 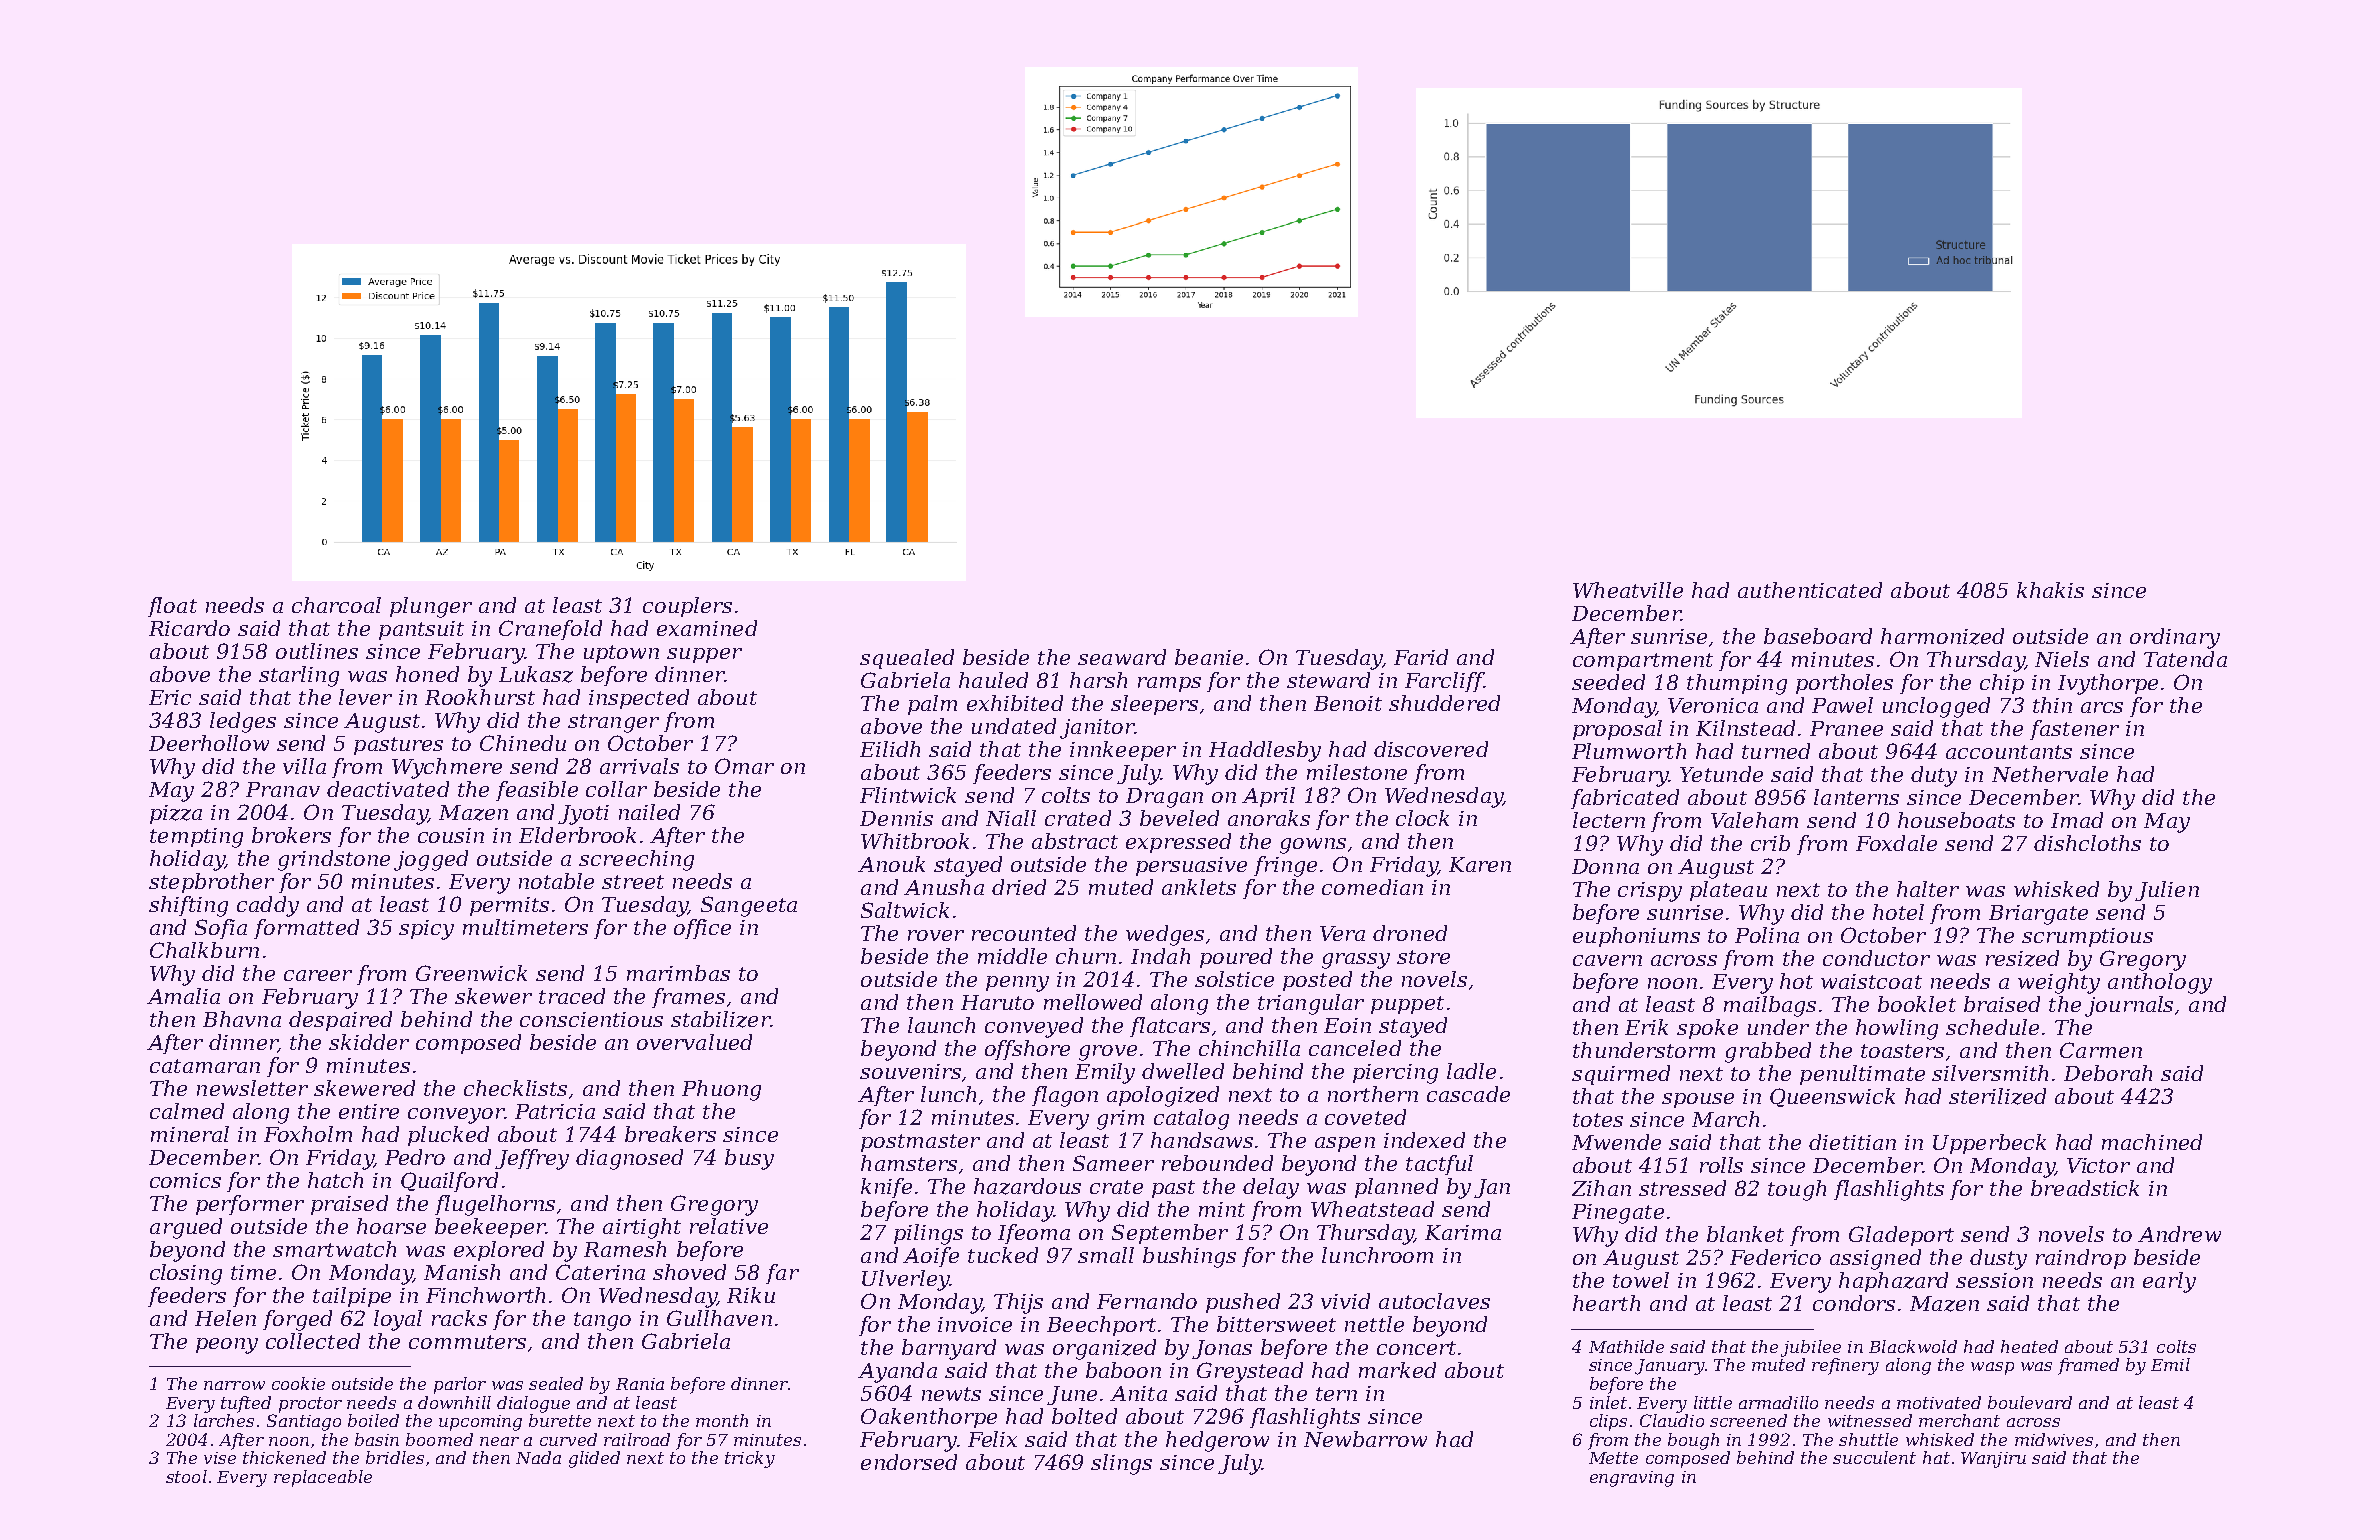 I want to click on narrow, so click(x=234, y=1385).
